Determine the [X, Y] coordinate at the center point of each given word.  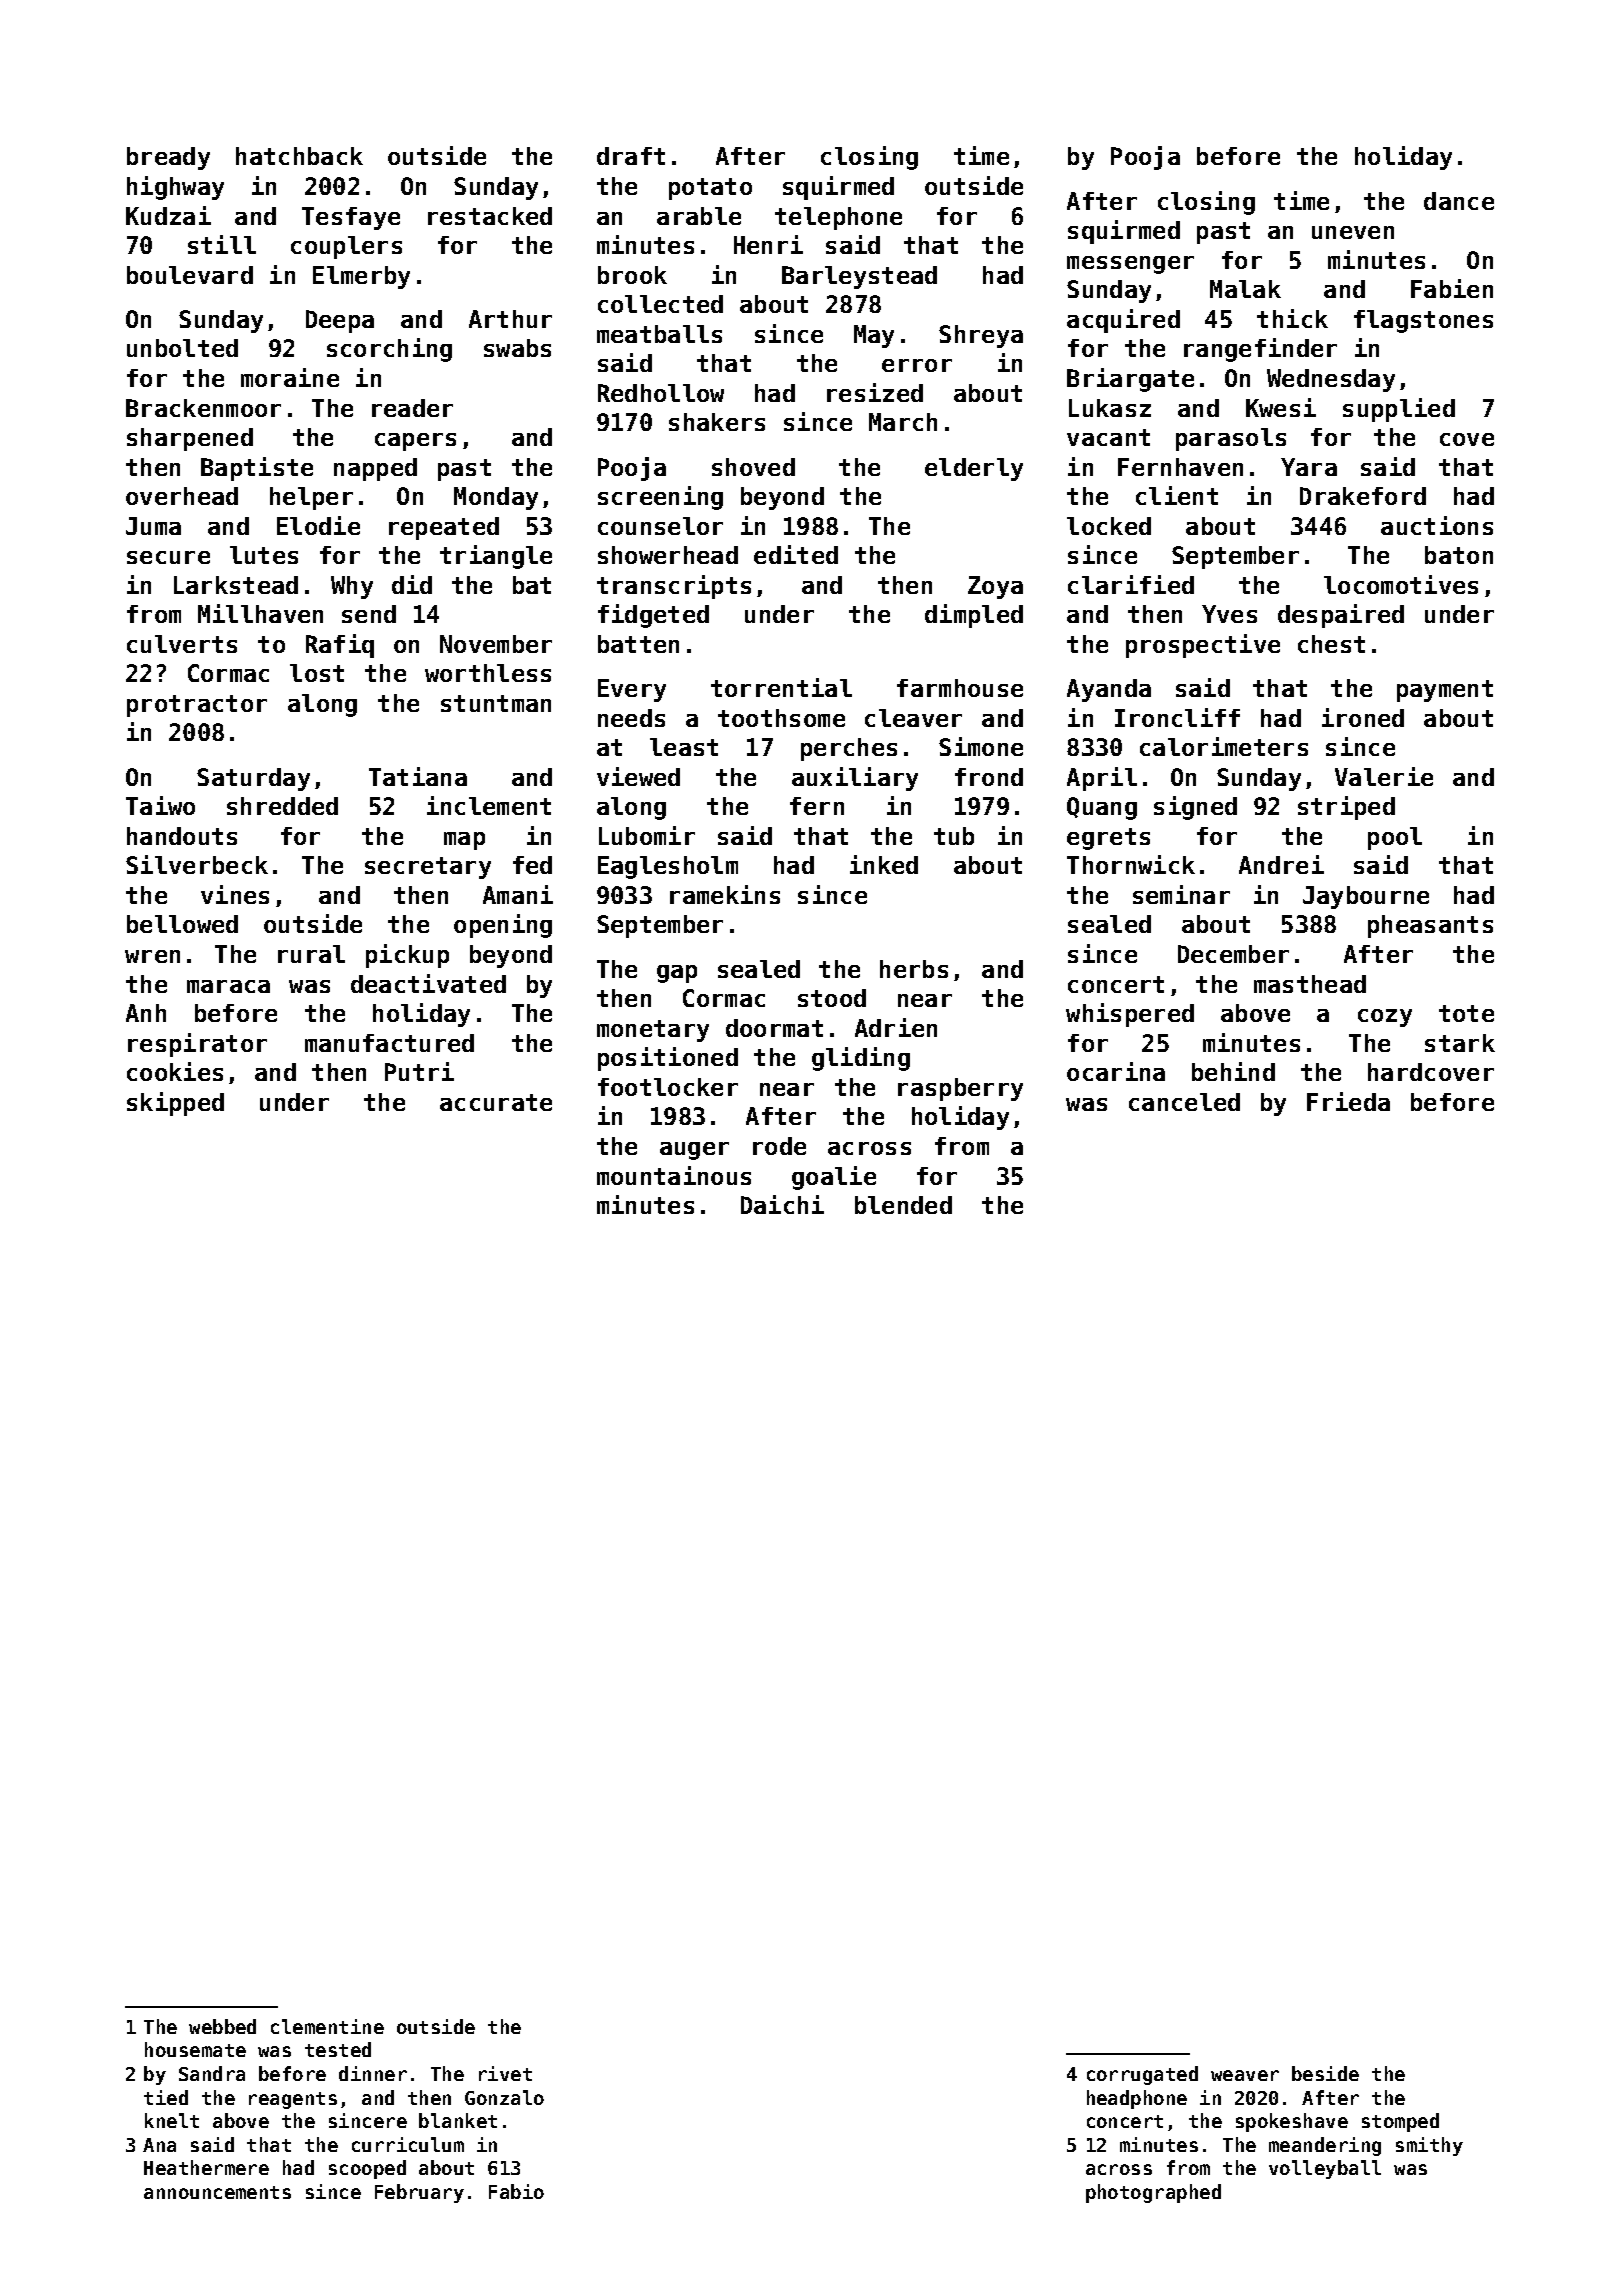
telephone [838, 218]
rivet [505, 2073]
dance [1459, 201]
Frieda [1348, 1101]
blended [903, 1205]
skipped [175, 1104]
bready [168, 158]
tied [166, 2097]
